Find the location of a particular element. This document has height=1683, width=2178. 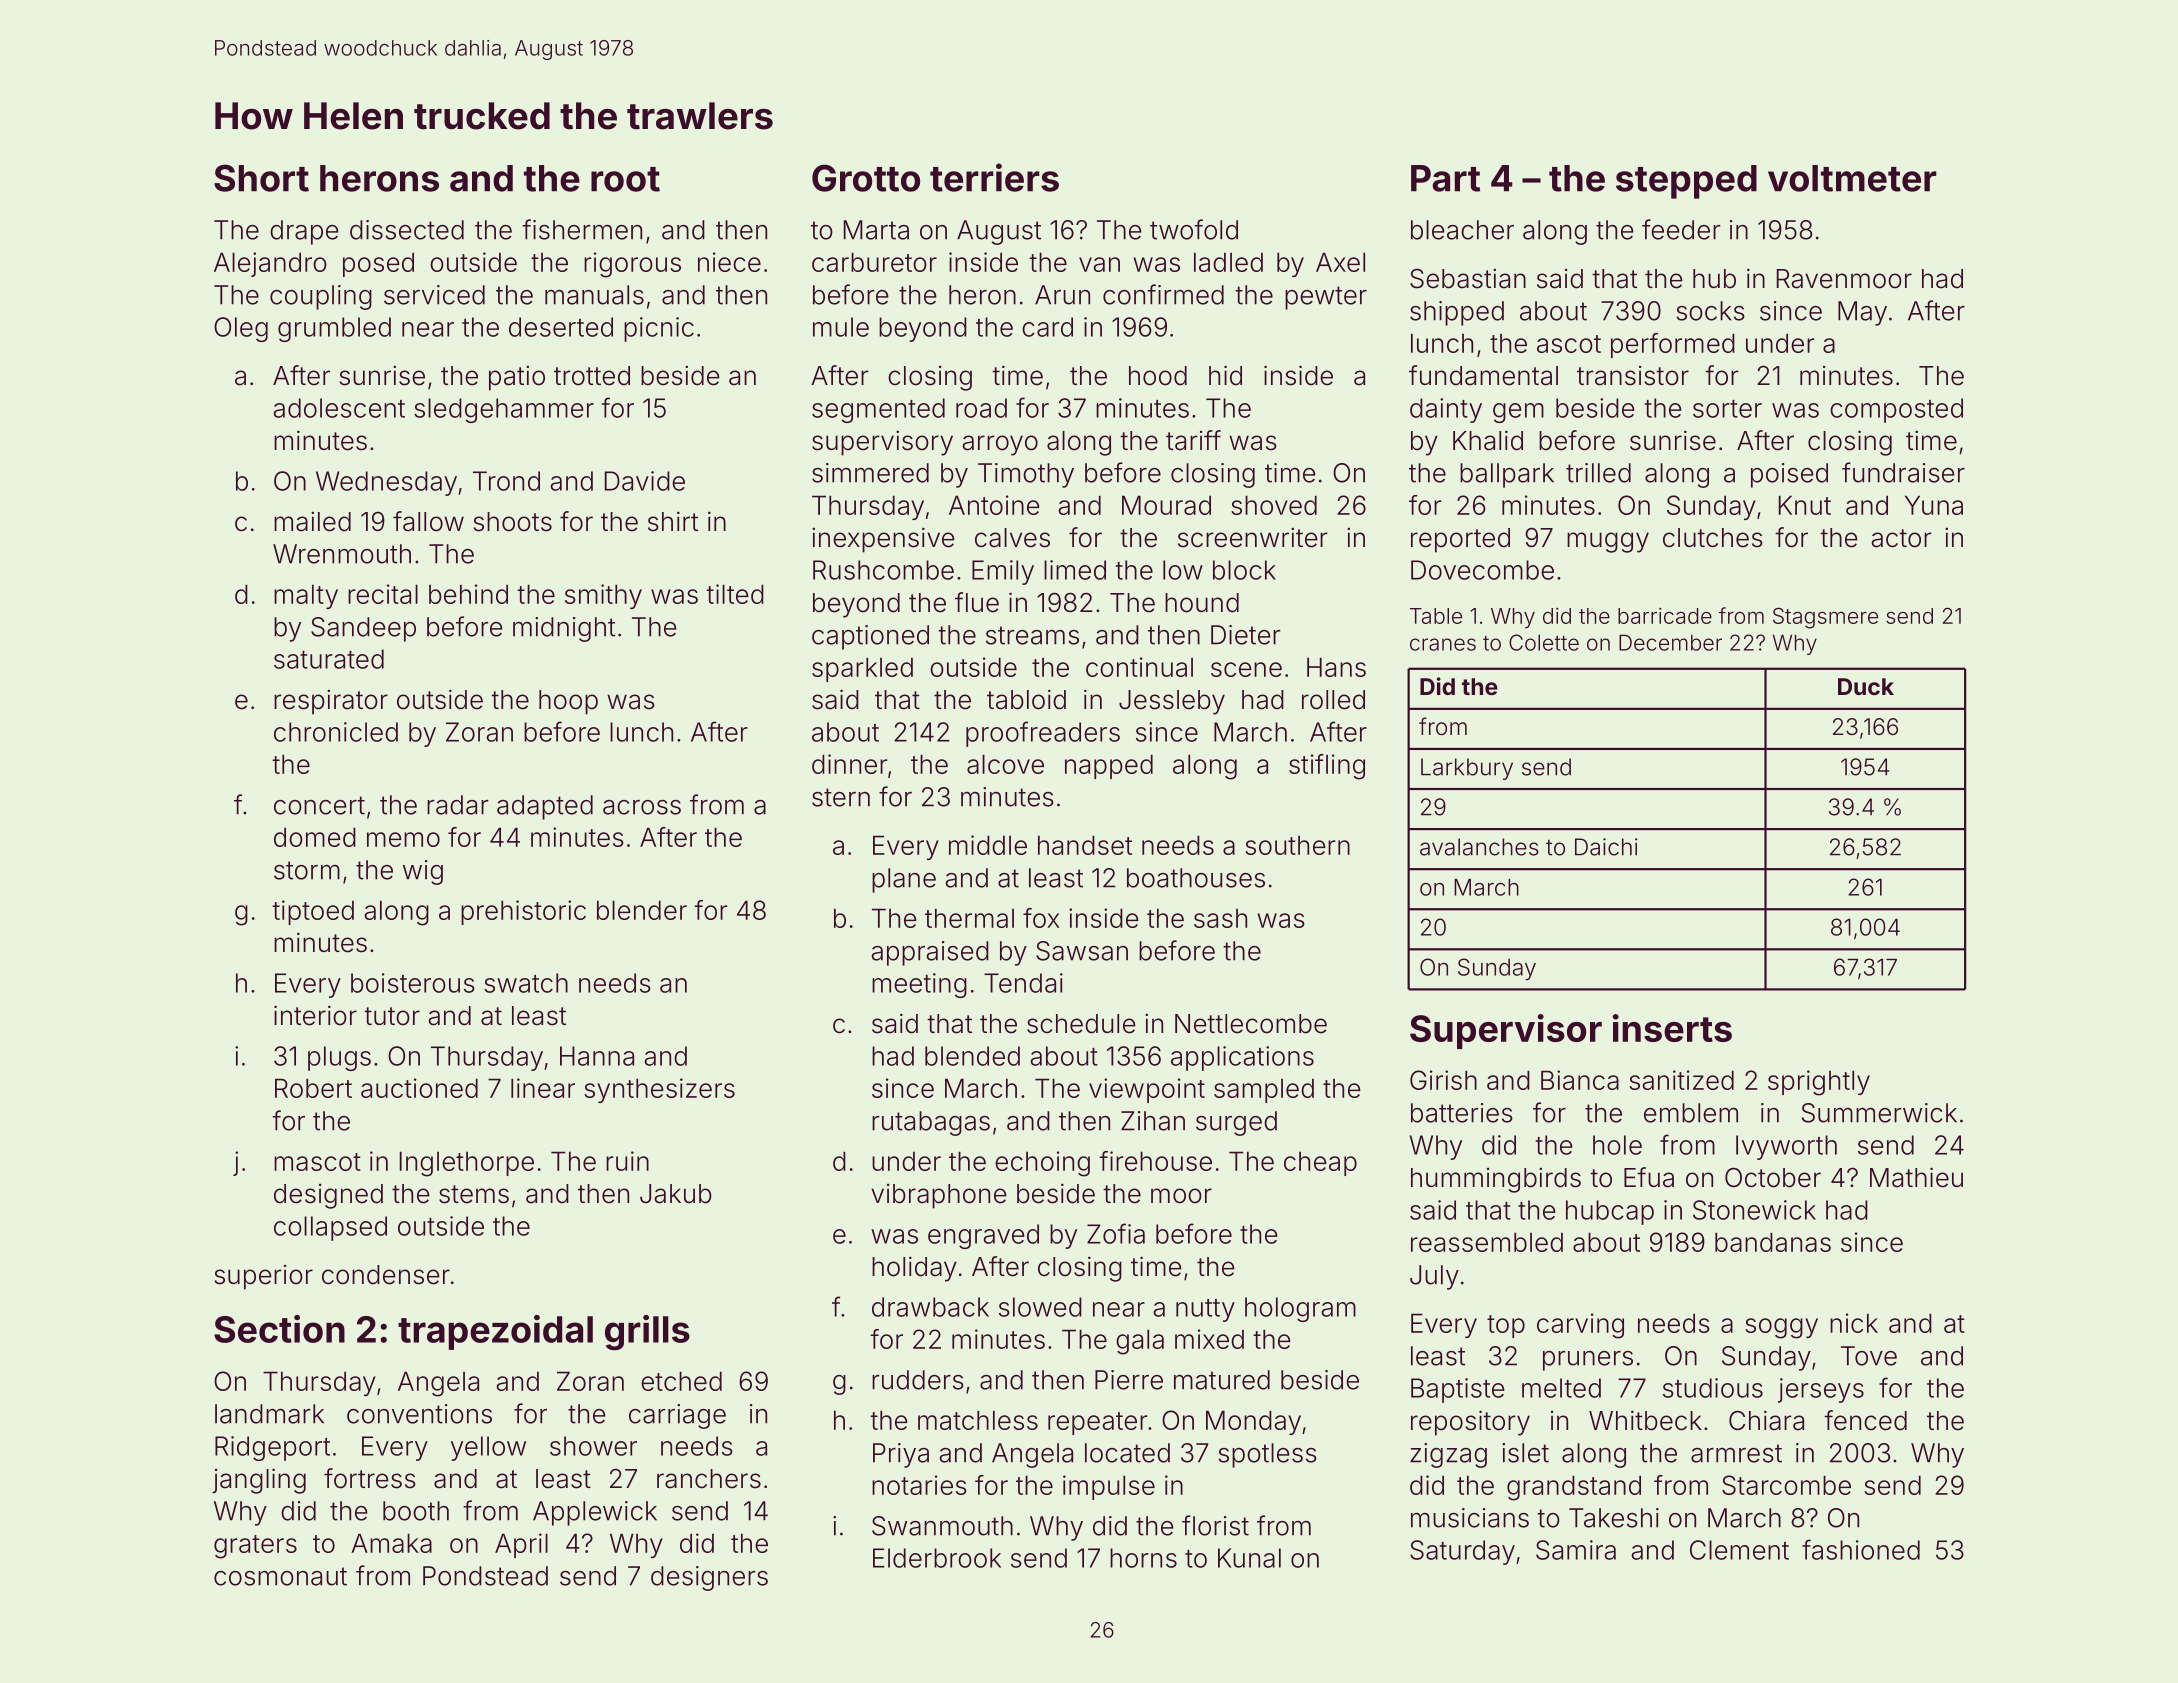

cosmonaut is located at coordinates (280, 1576).
